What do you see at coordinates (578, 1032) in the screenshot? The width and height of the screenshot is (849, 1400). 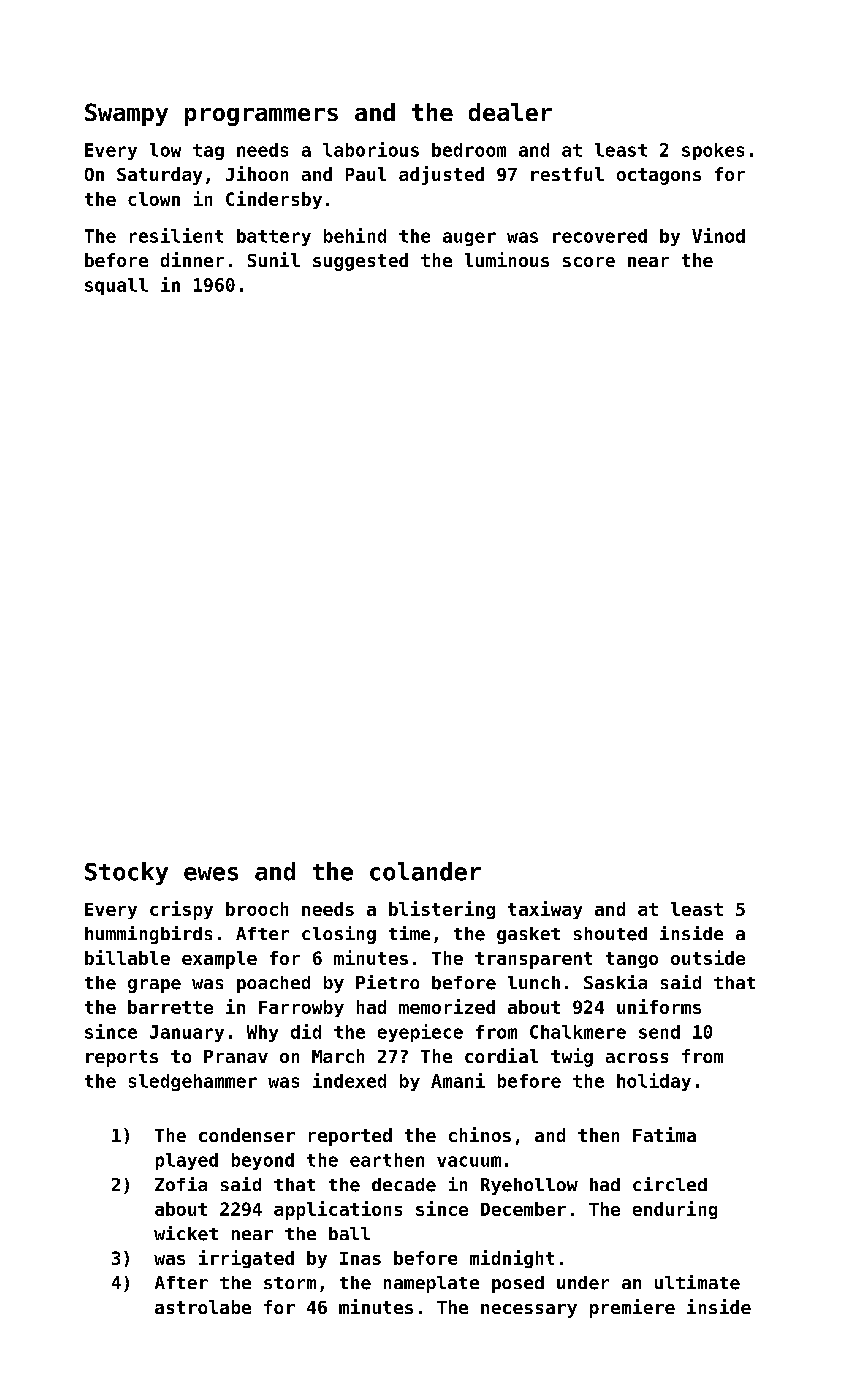 I see `Chalkmere` at bounding box center [578, 1032].
